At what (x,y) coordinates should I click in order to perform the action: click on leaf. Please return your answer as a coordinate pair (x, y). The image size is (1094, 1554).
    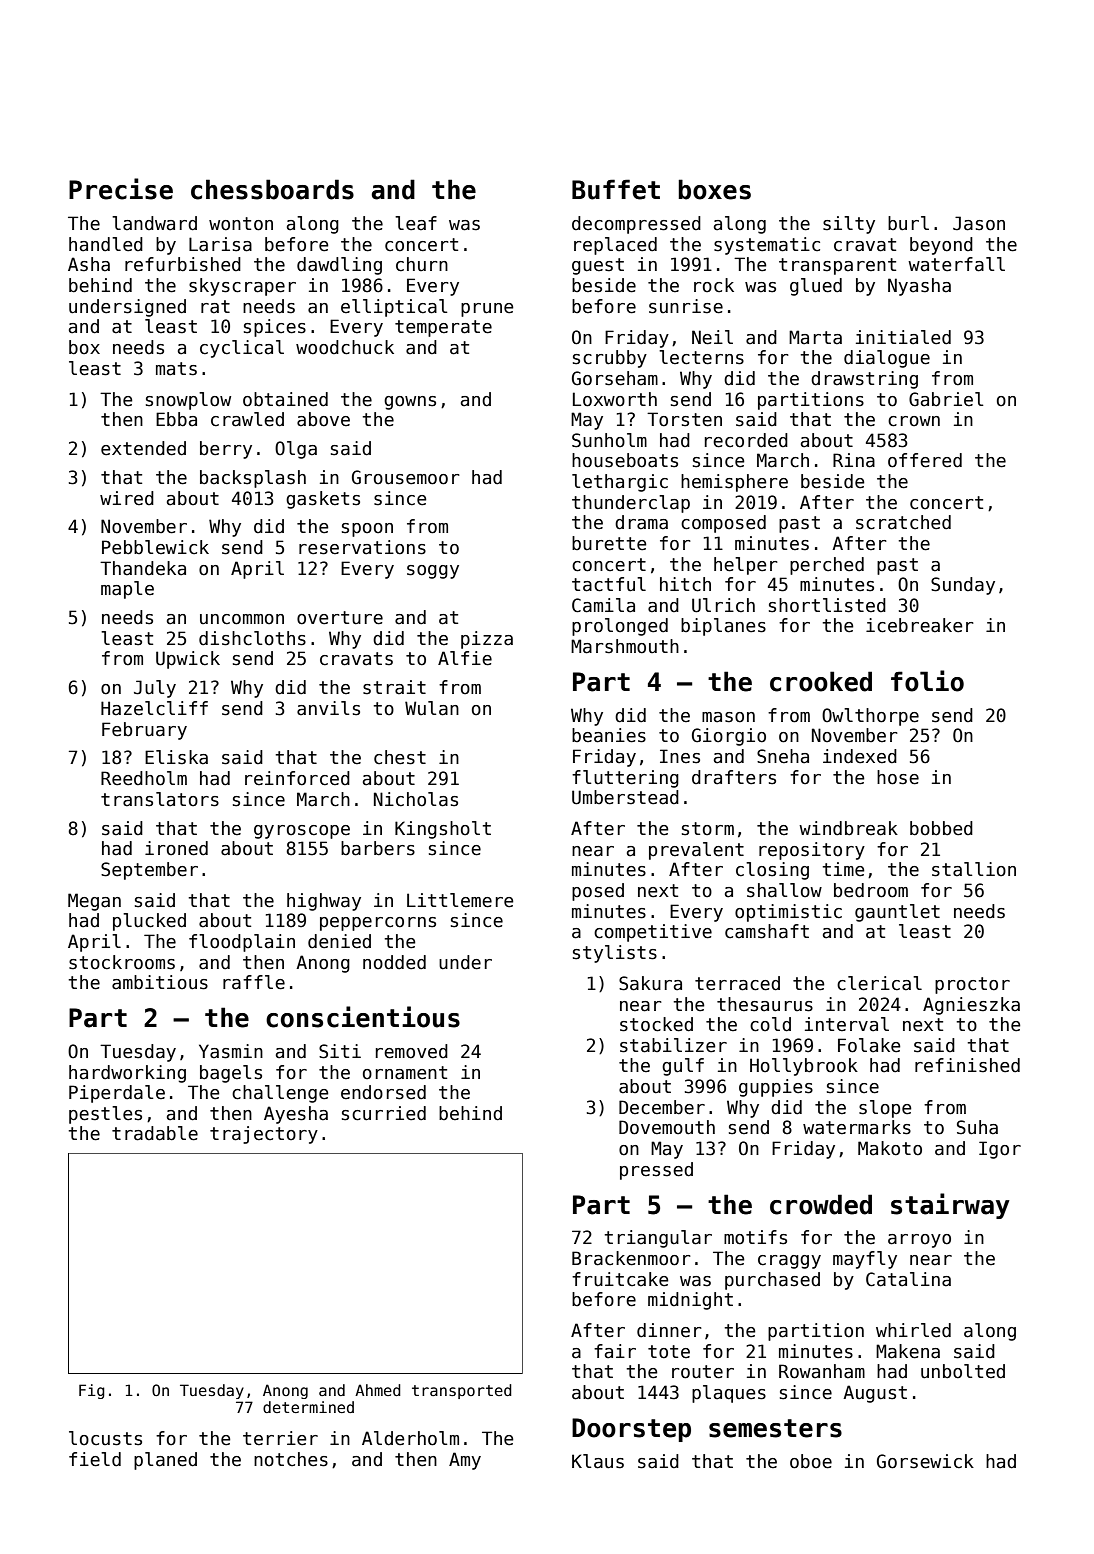
    Looking at the image, I should click on (416, 223).
